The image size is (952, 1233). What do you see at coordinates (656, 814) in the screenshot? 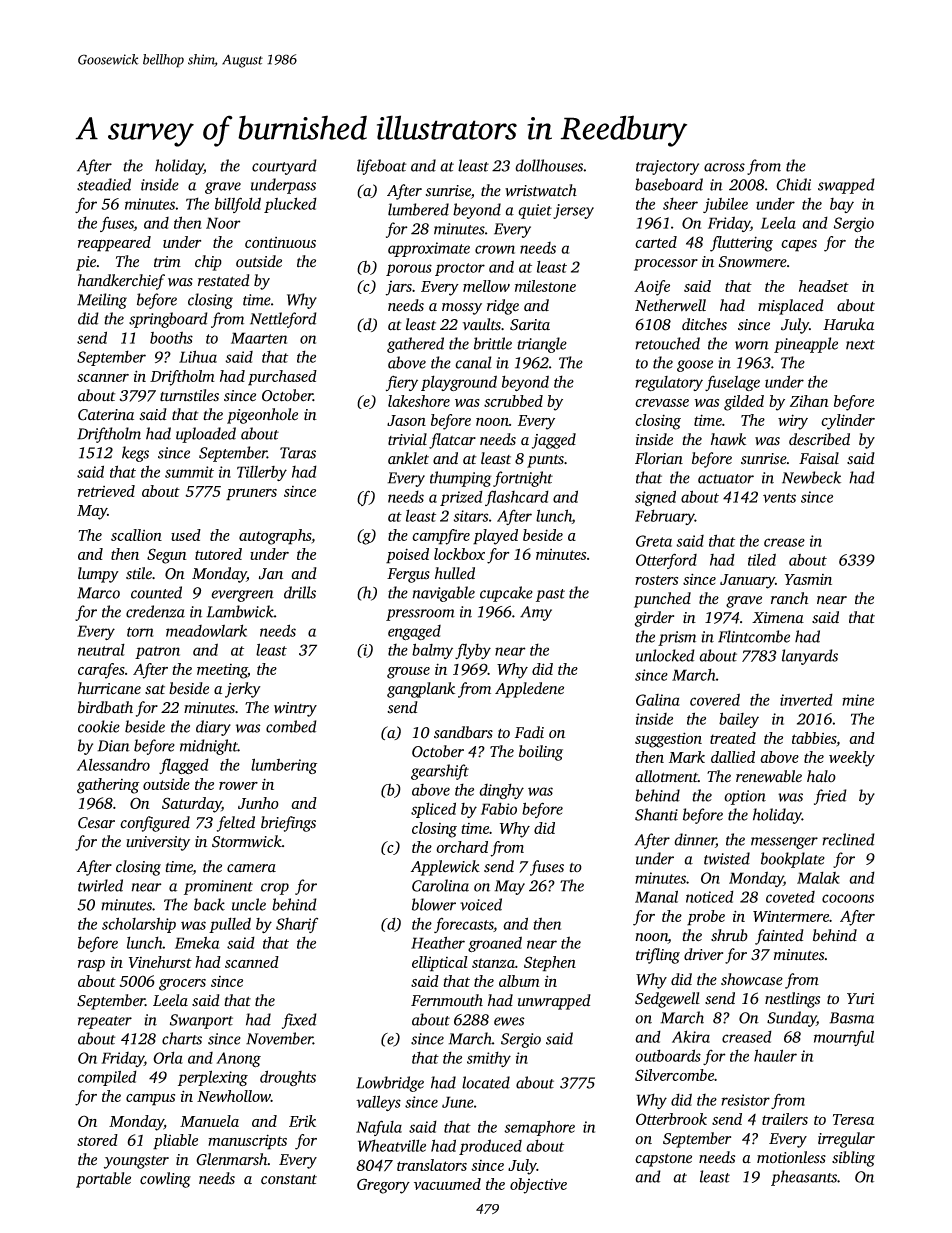
I see `Shanti` at bounding box center [656, 814].
